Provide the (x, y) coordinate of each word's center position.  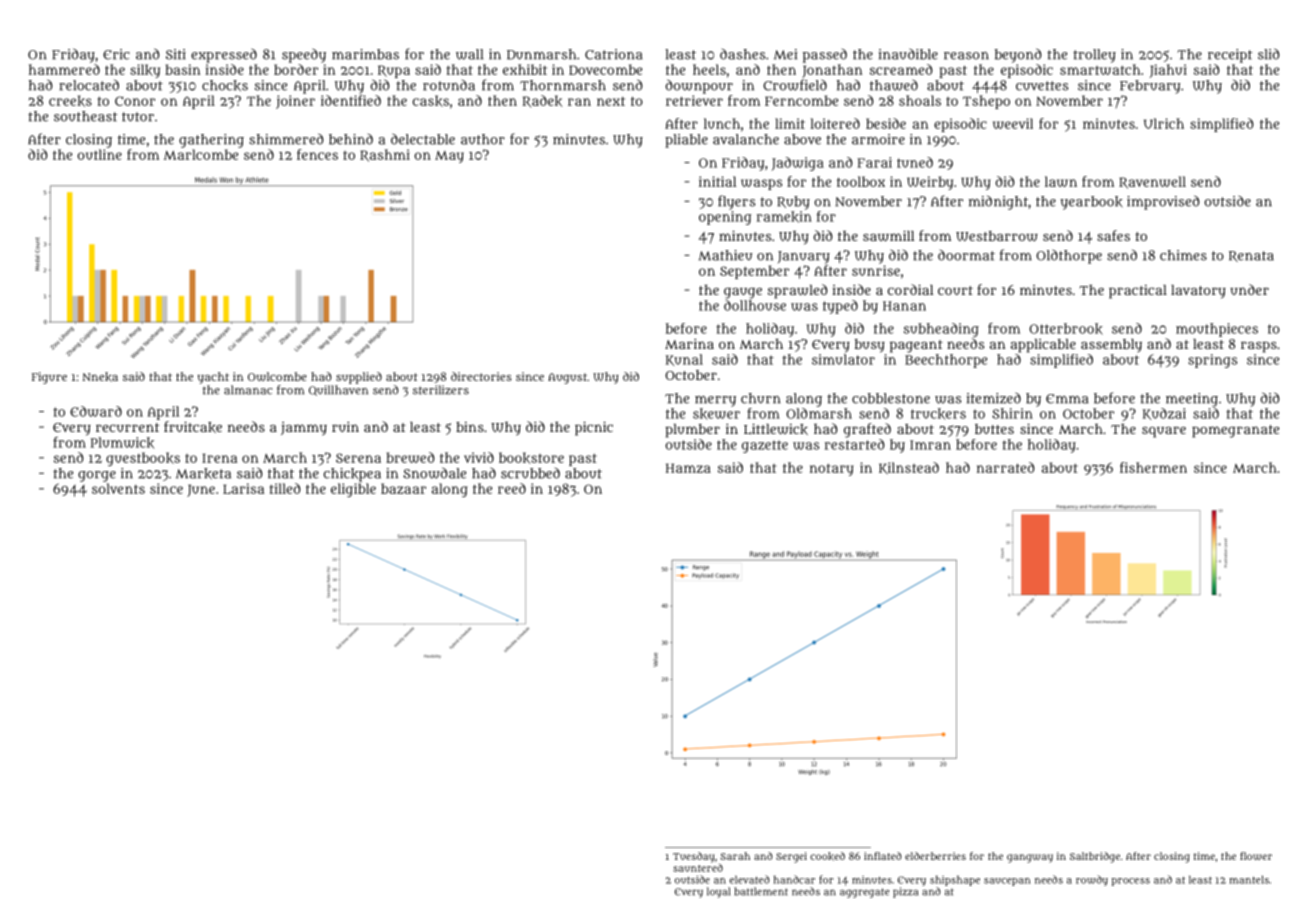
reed (512, 488)
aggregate (864, 893)
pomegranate (1235, 431)
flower (1256, 856)
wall (469, 54)
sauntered (698, 868)
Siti (176, 54)
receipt (1230, 56)
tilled (285, 488)
